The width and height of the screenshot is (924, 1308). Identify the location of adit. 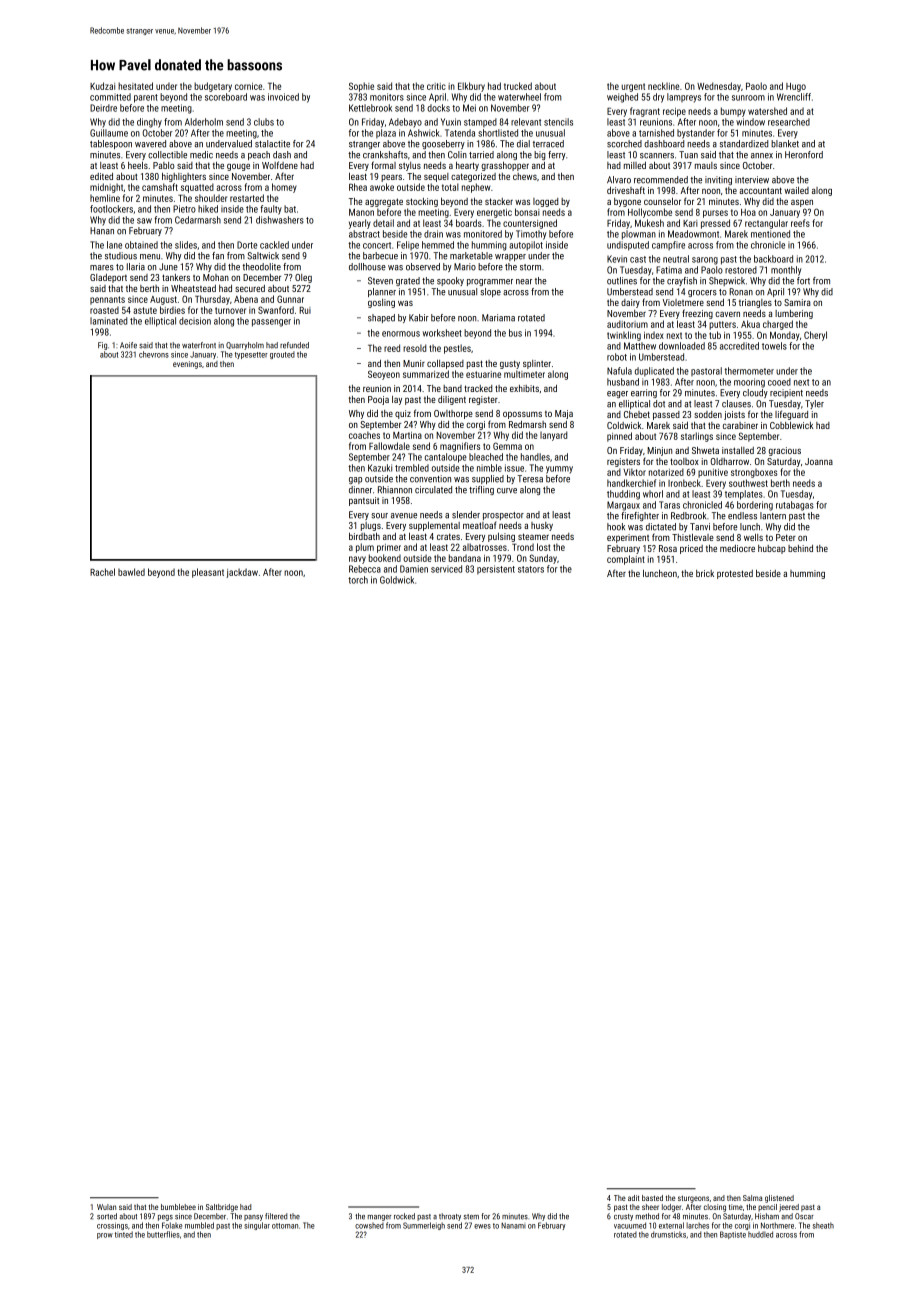
(633, 1198).
